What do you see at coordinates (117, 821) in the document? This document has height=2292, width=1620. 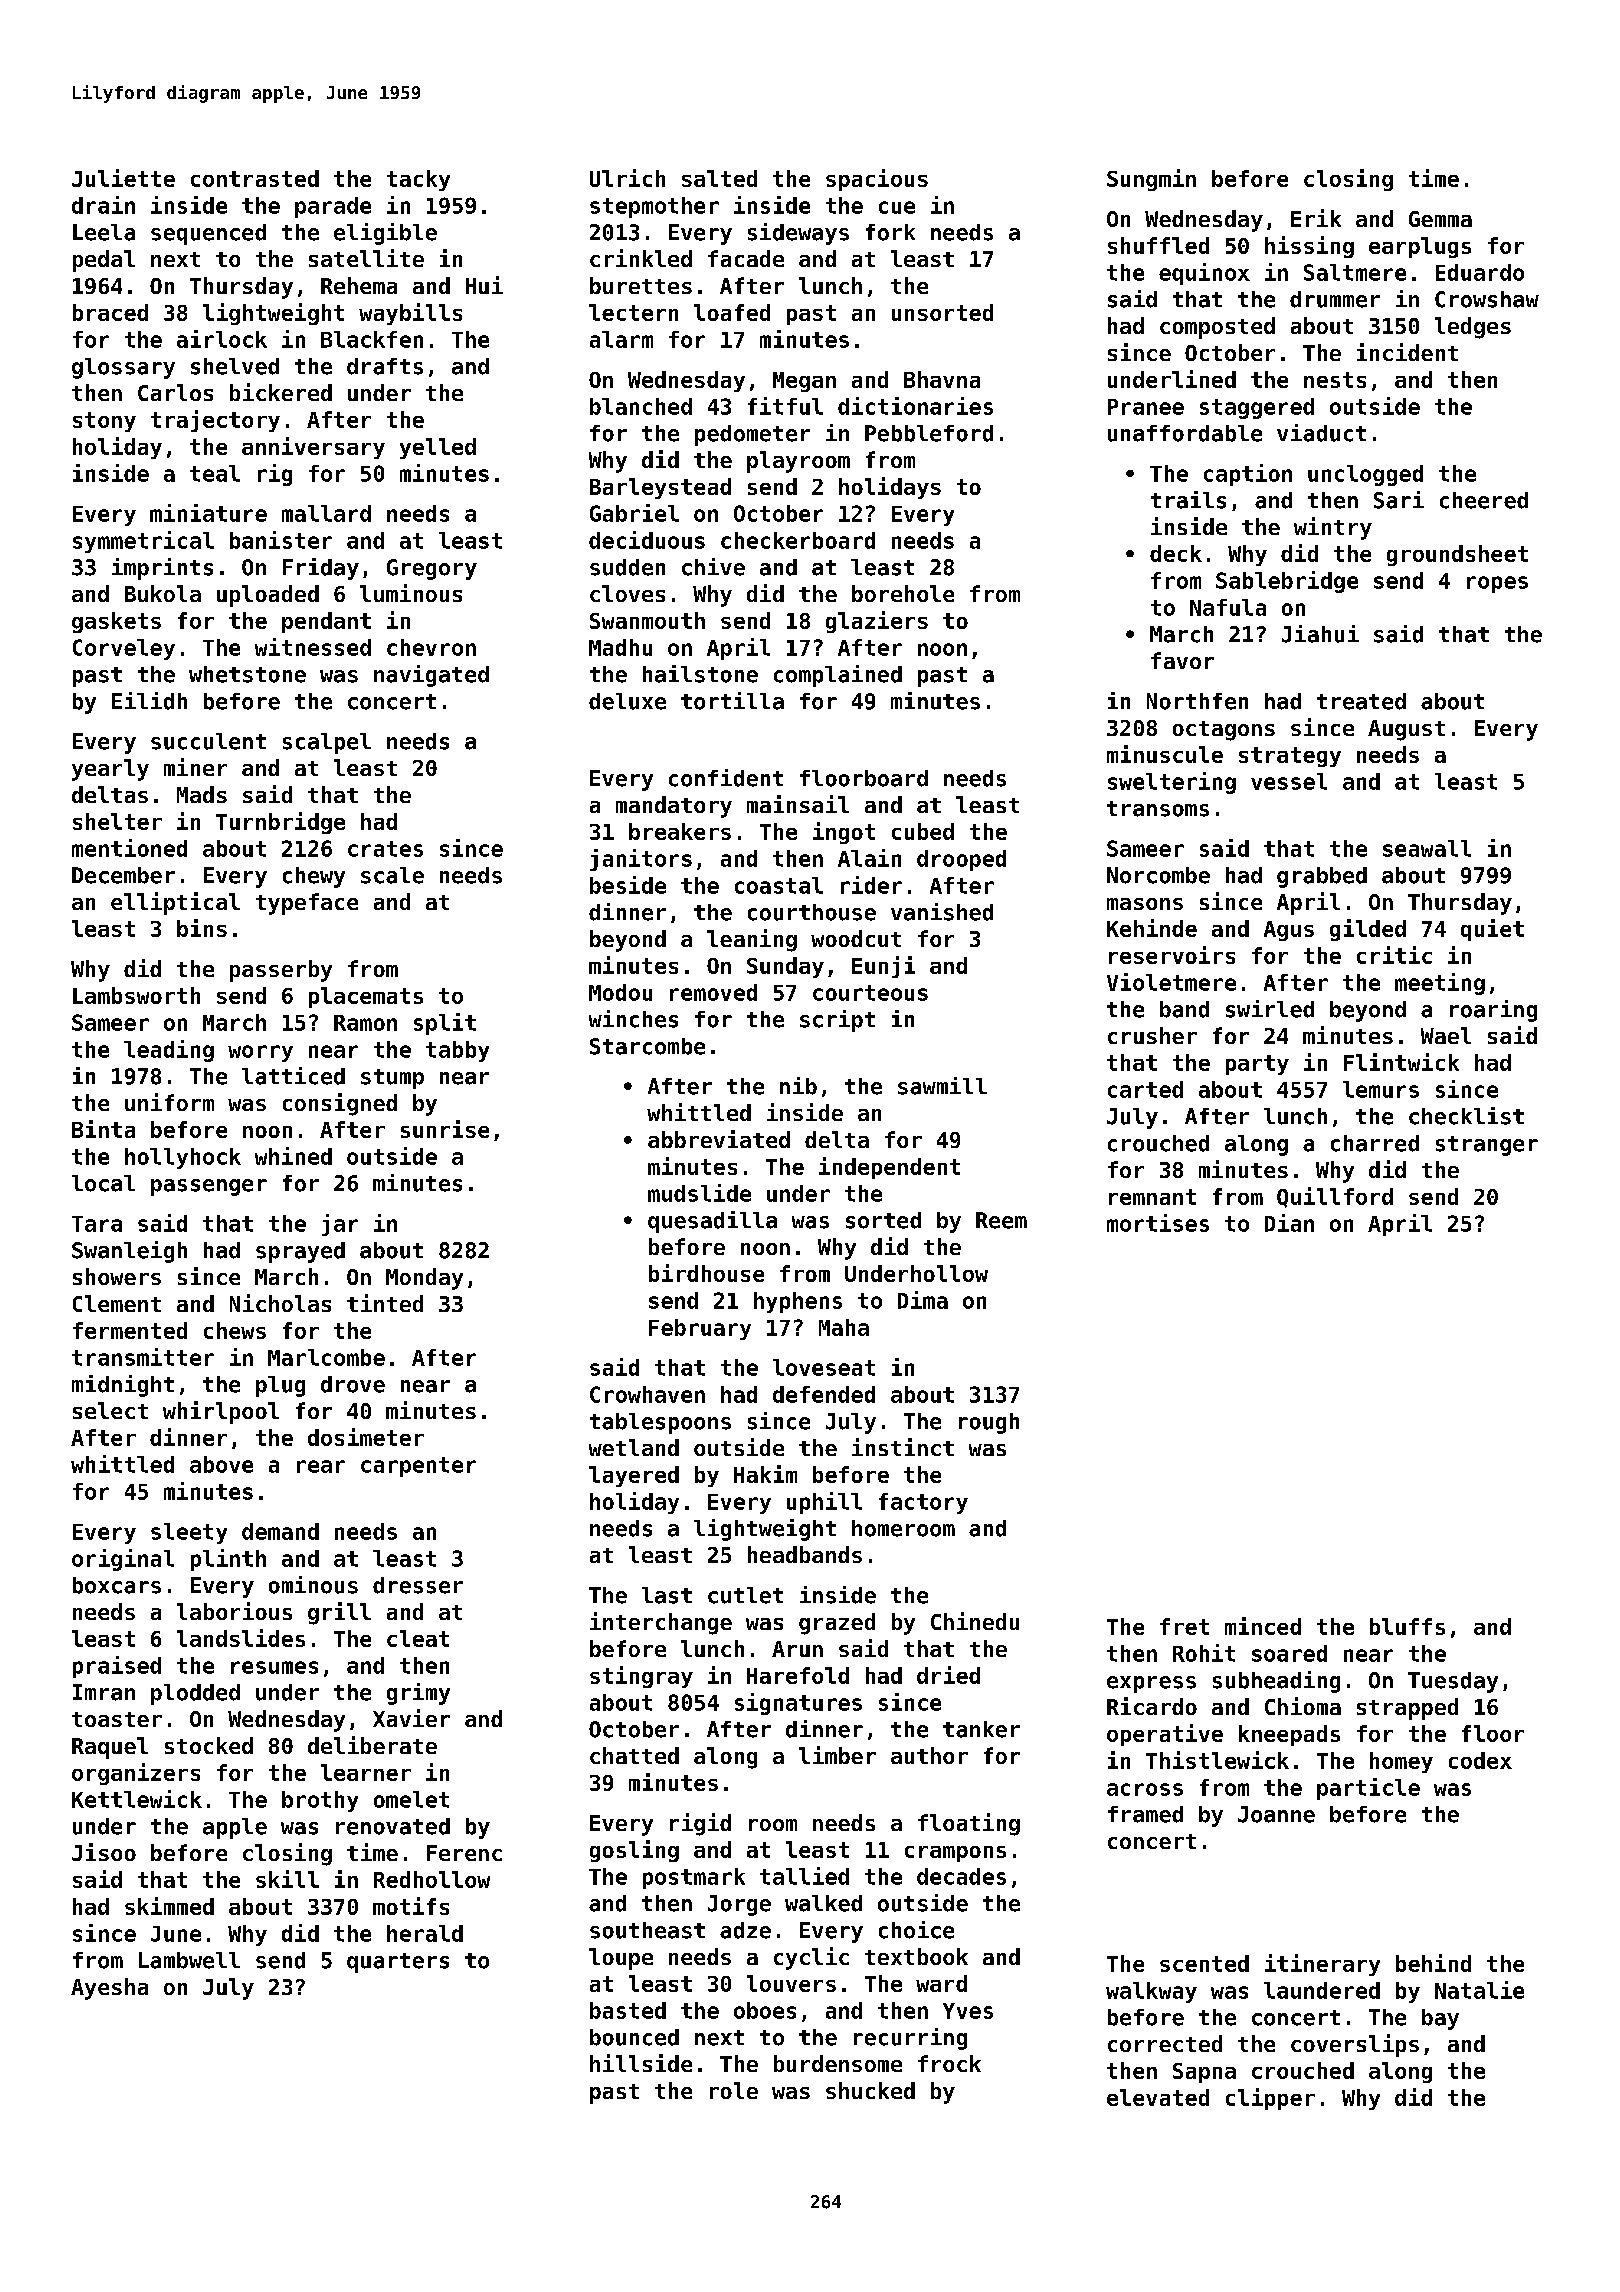 I see `shelter` at bounding box center [117, 821].
